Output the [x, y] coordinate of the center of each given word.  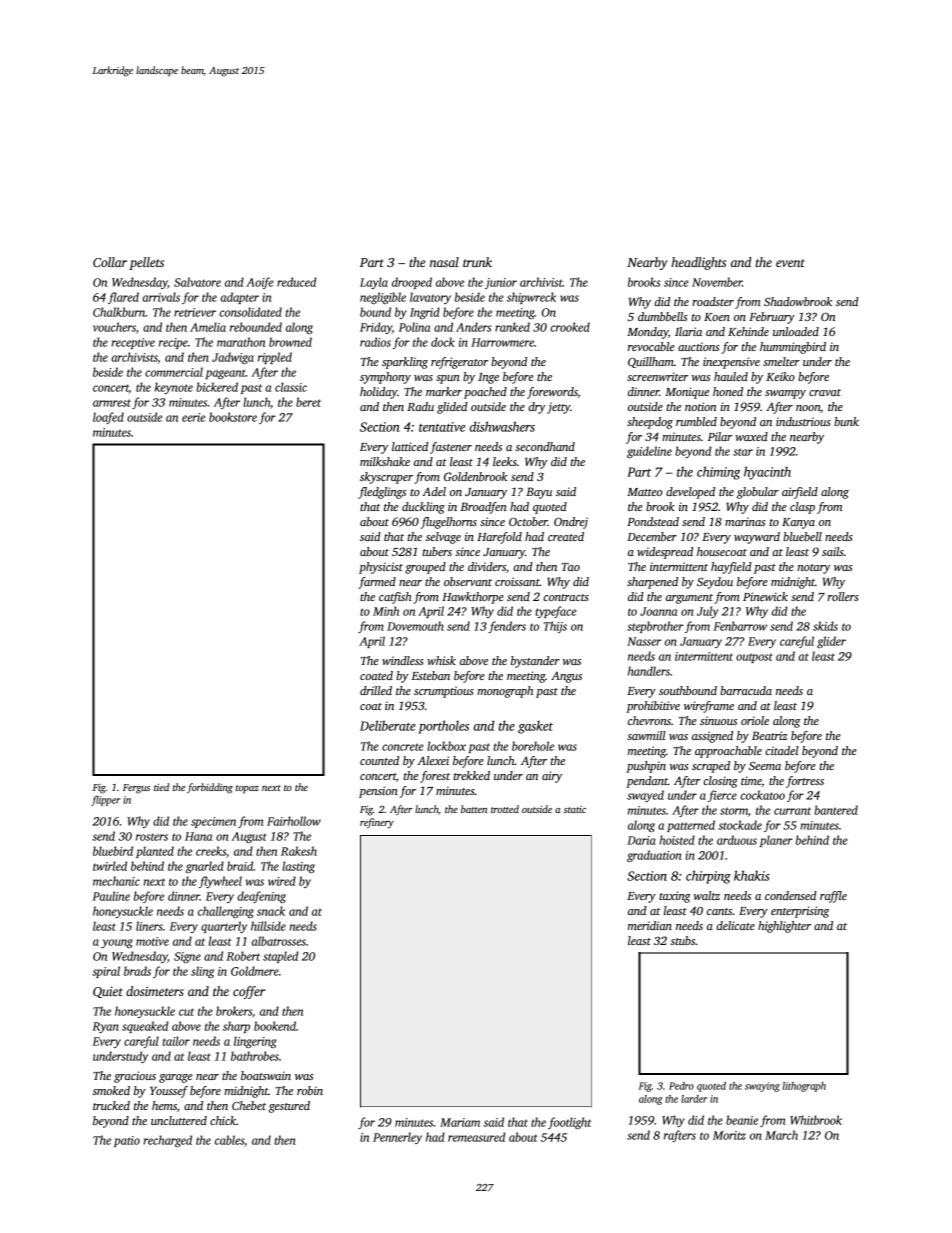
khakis [752, 875]
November [717, 282]
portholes [443, 727]
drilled [376, 690]
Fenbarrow [740, 626]
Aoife [260, 283]
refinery [377, 823]
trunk [477, 262]
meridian [650, 925]
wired [282, 881]
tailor [176, 1041]
